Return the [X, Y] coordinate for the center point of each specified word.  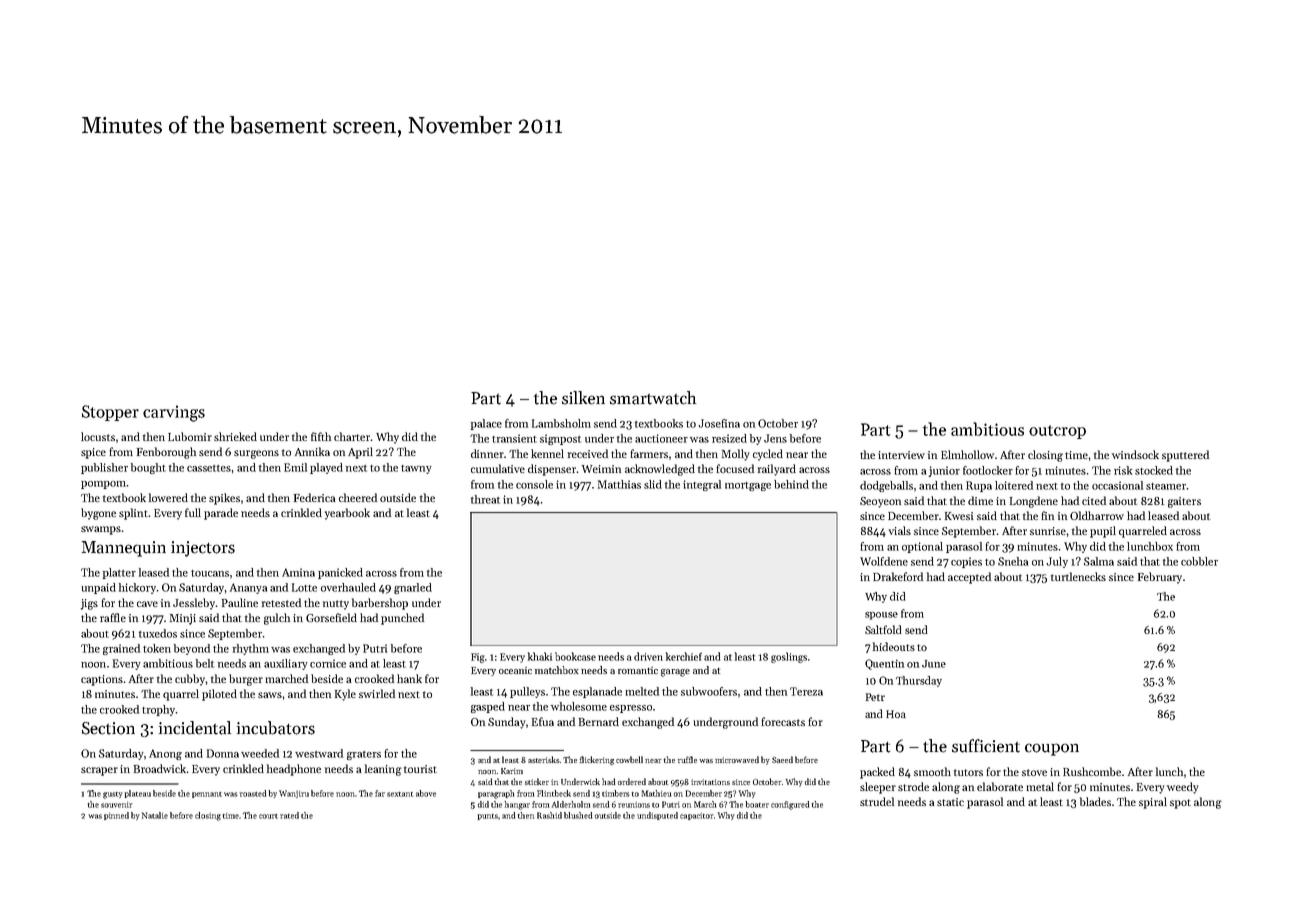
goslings [789, 657]
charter [352, 436]
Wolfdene [884, 561]
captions [102, 680]
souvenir [117, 805]
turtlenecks [1078, 576]
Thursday [919, 681]
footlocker [988, 470]
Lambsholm [561, 423]
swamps [101, 530]
